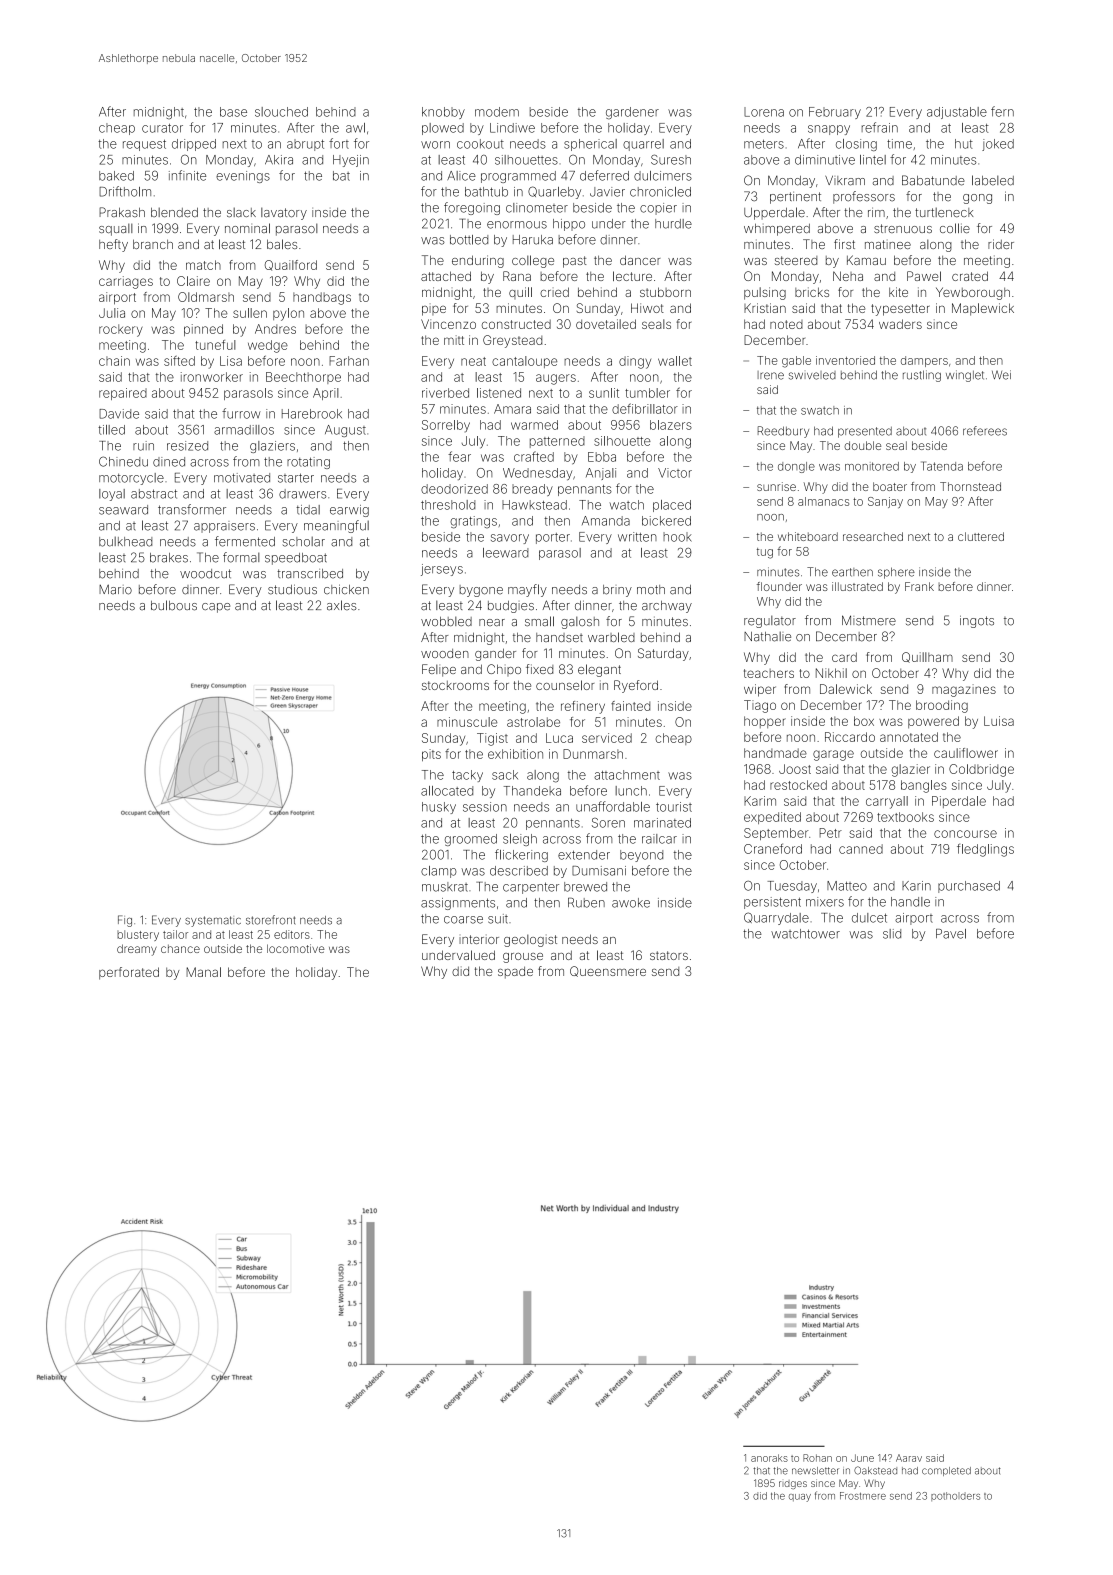  I want to click on anoraks, so click(769, 1458).
